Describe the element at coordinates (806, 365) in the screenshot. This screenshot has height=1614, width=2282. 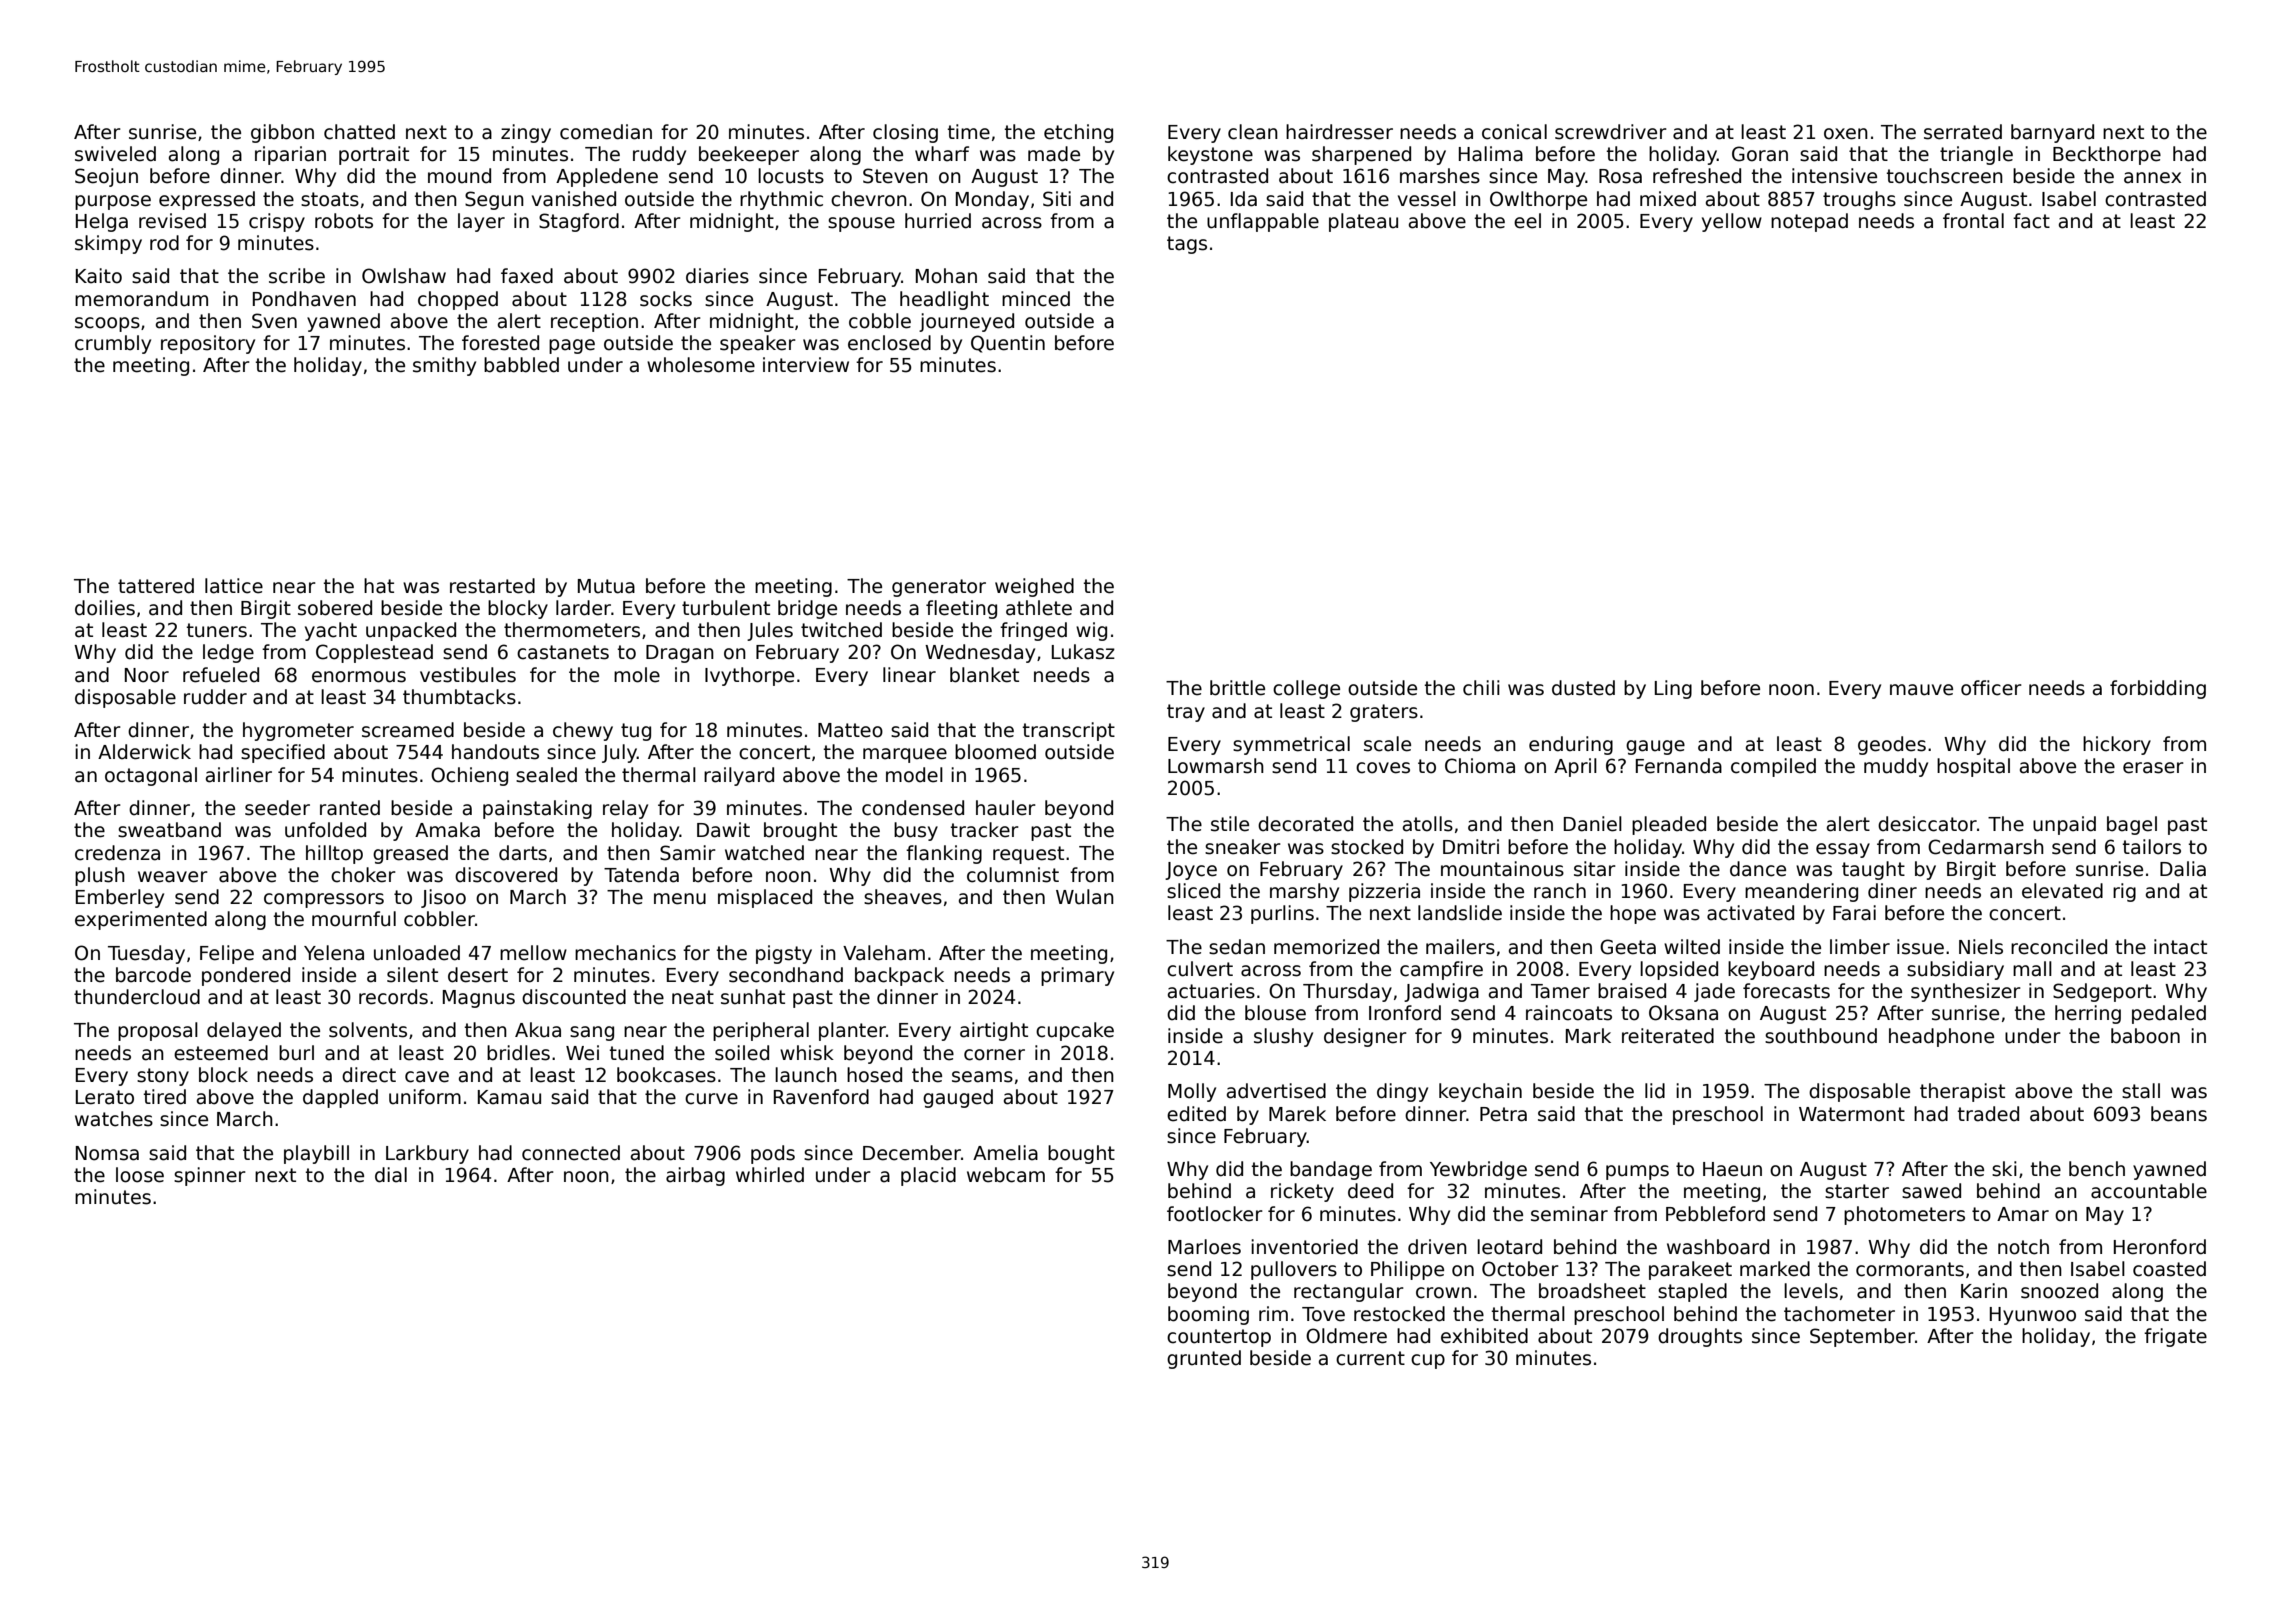
I see `interview` at that location.
